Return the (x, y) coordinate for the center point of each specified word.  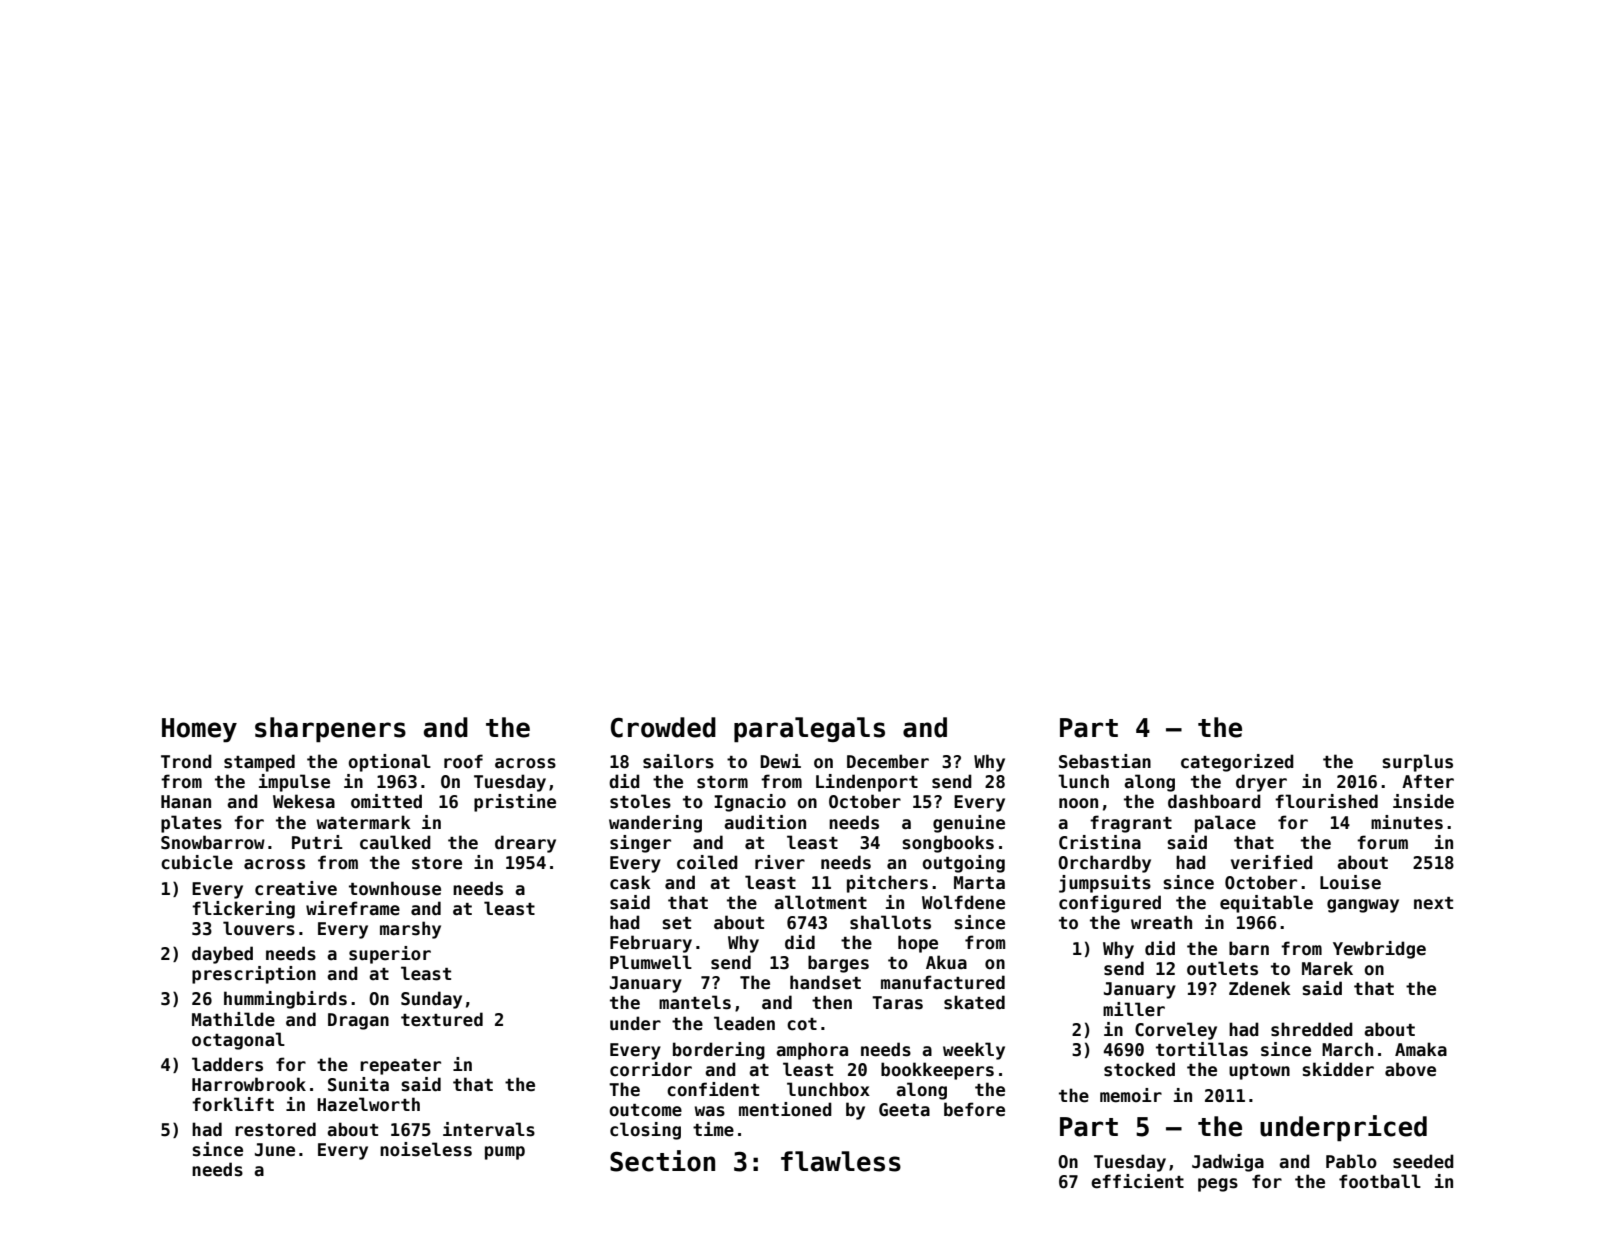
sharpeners (330, 729)
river (780, 862)
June (275, 1150)
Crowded (663, 727)
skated (974, 1002)
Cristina (1100, 842)
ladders (227, 1064)
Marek (1327, 968)
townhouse (395, 888)
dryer (1261, 783)
